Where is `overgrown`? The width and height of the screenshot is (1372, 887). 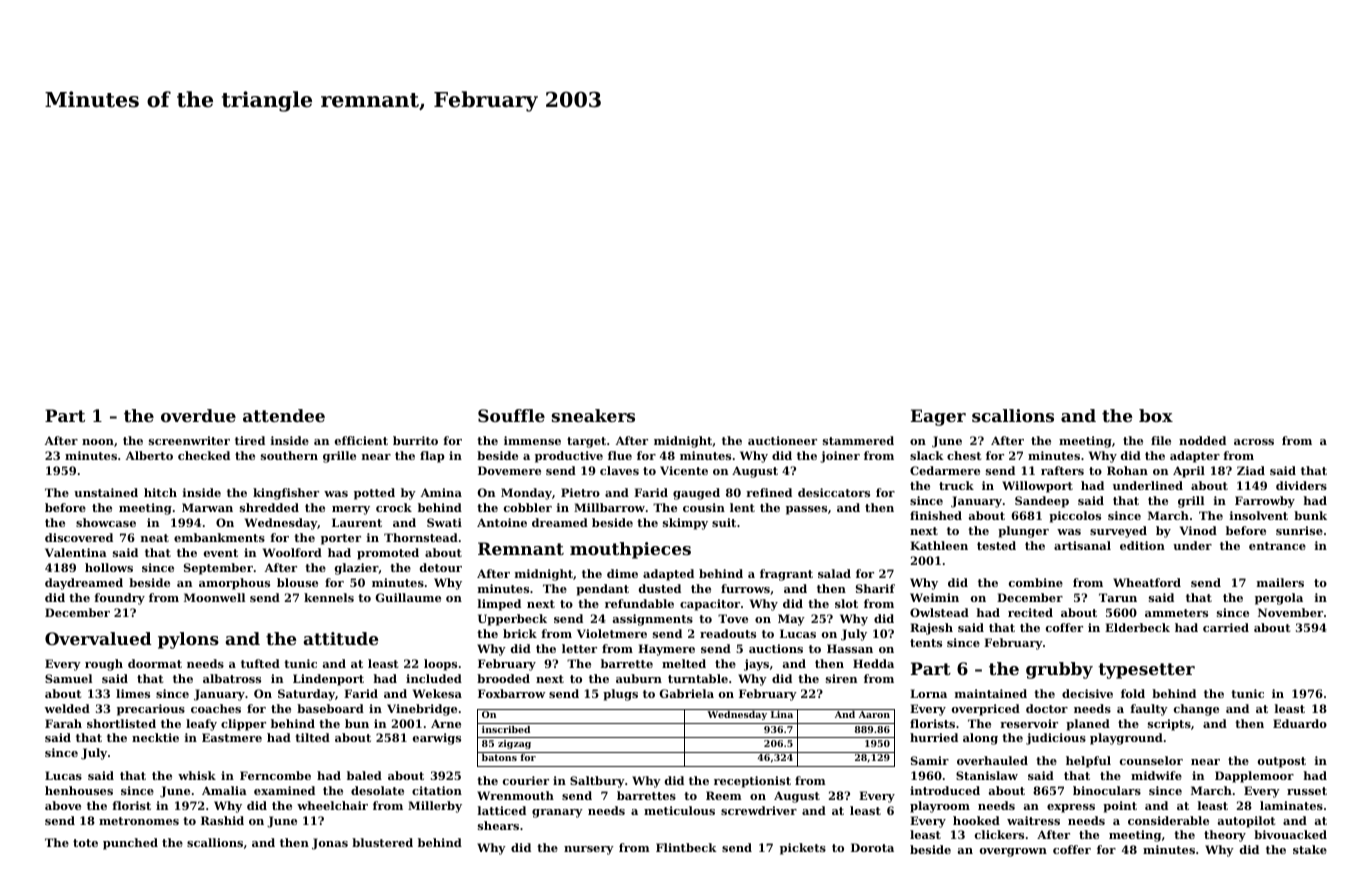
overgrown is located at coordinates (1013, 852).
